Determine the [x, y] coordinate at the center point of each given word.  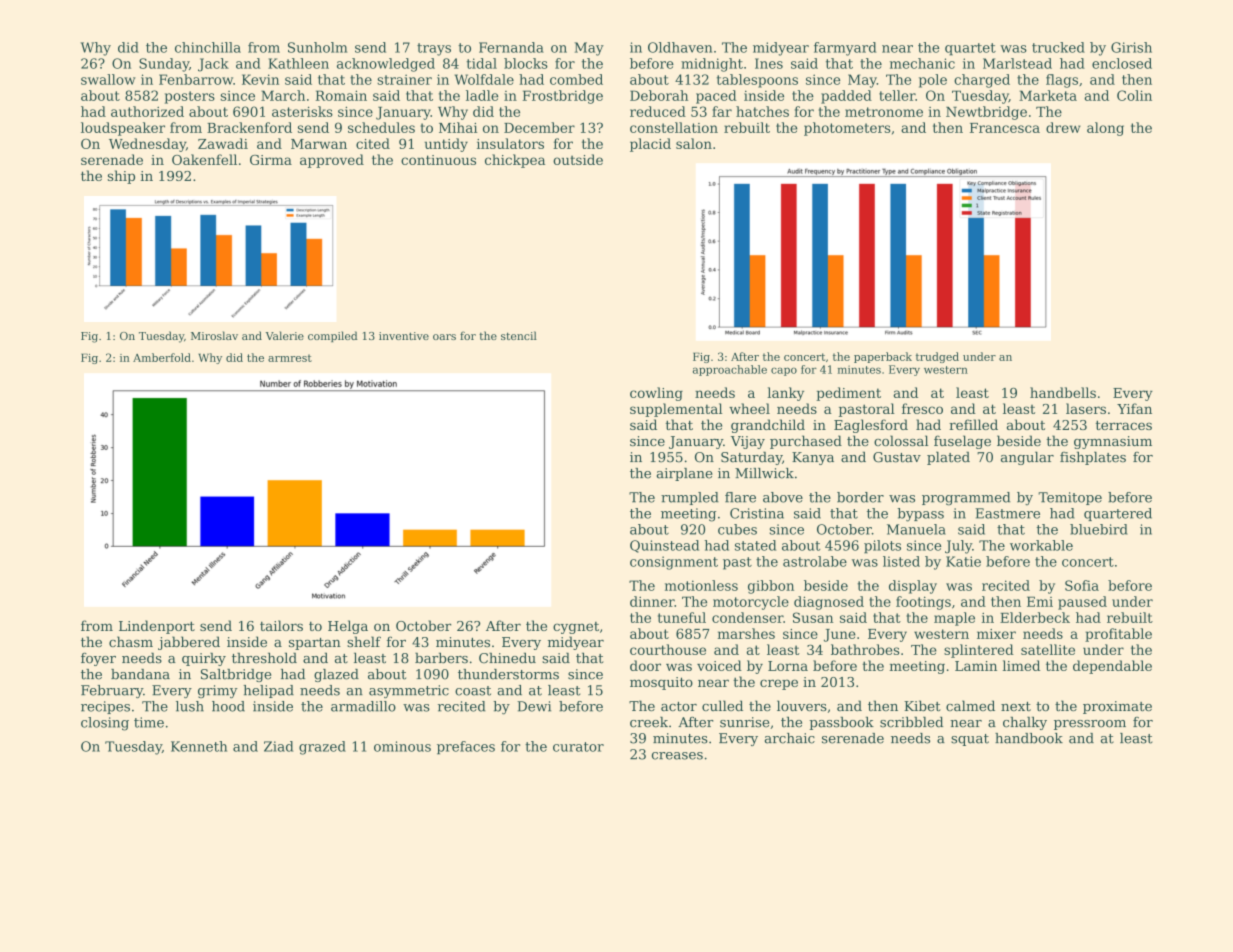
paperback [883, 357]
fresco [922, 408]
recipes [105, 707]
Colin [1134, 95]
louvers [802, 705]
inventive [404, 336]
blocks [526, 63]
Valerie [285, 335]
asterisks [302, 111]
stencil [519, 335]
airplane [685, 474]
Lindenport [157, 627]
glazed [336, 675]
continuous [438, 160]
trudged [937, 357]
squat [970, 740]
